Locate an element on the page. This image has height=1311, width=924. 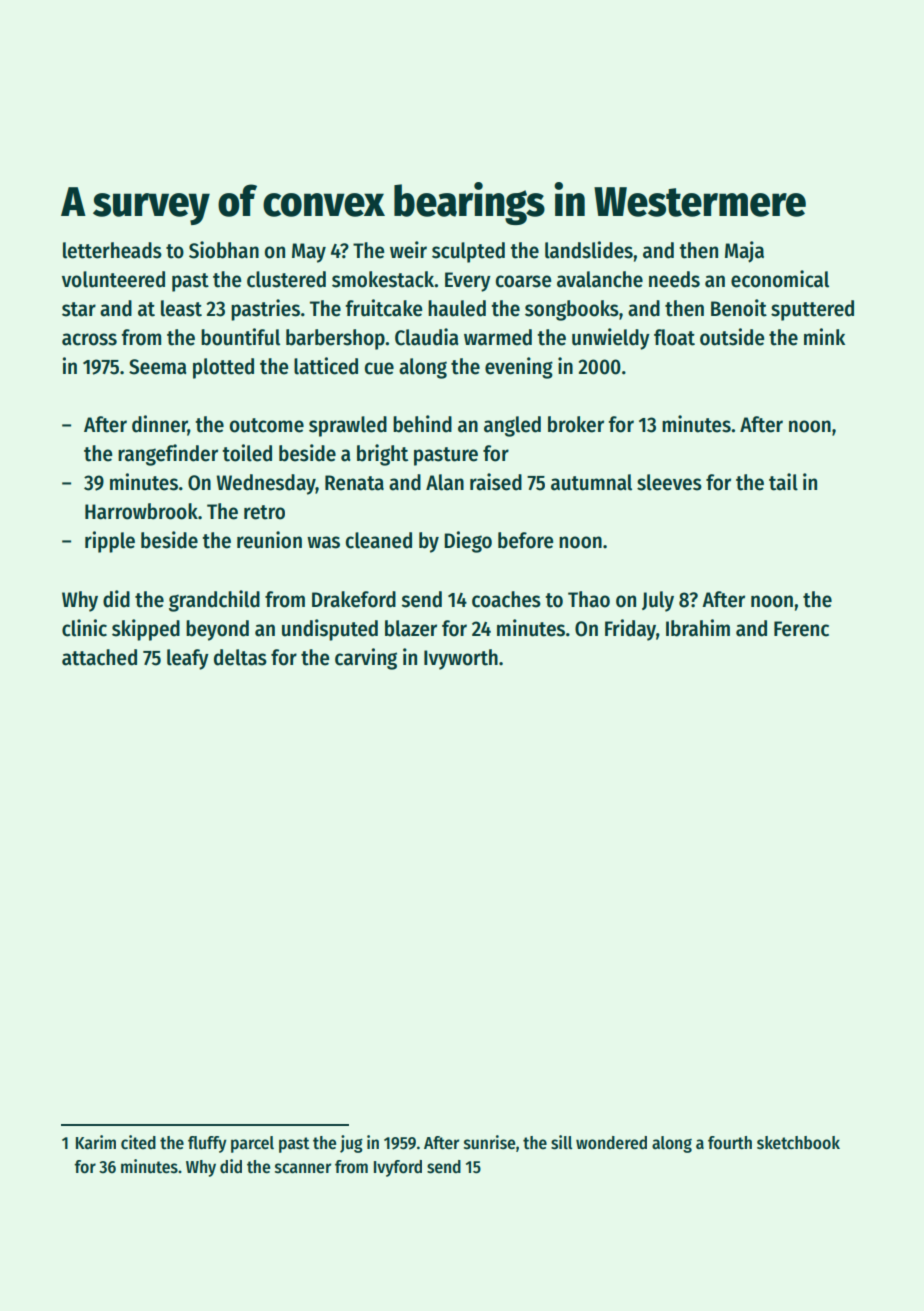
sculpted is located at coordinates (468, 252).
